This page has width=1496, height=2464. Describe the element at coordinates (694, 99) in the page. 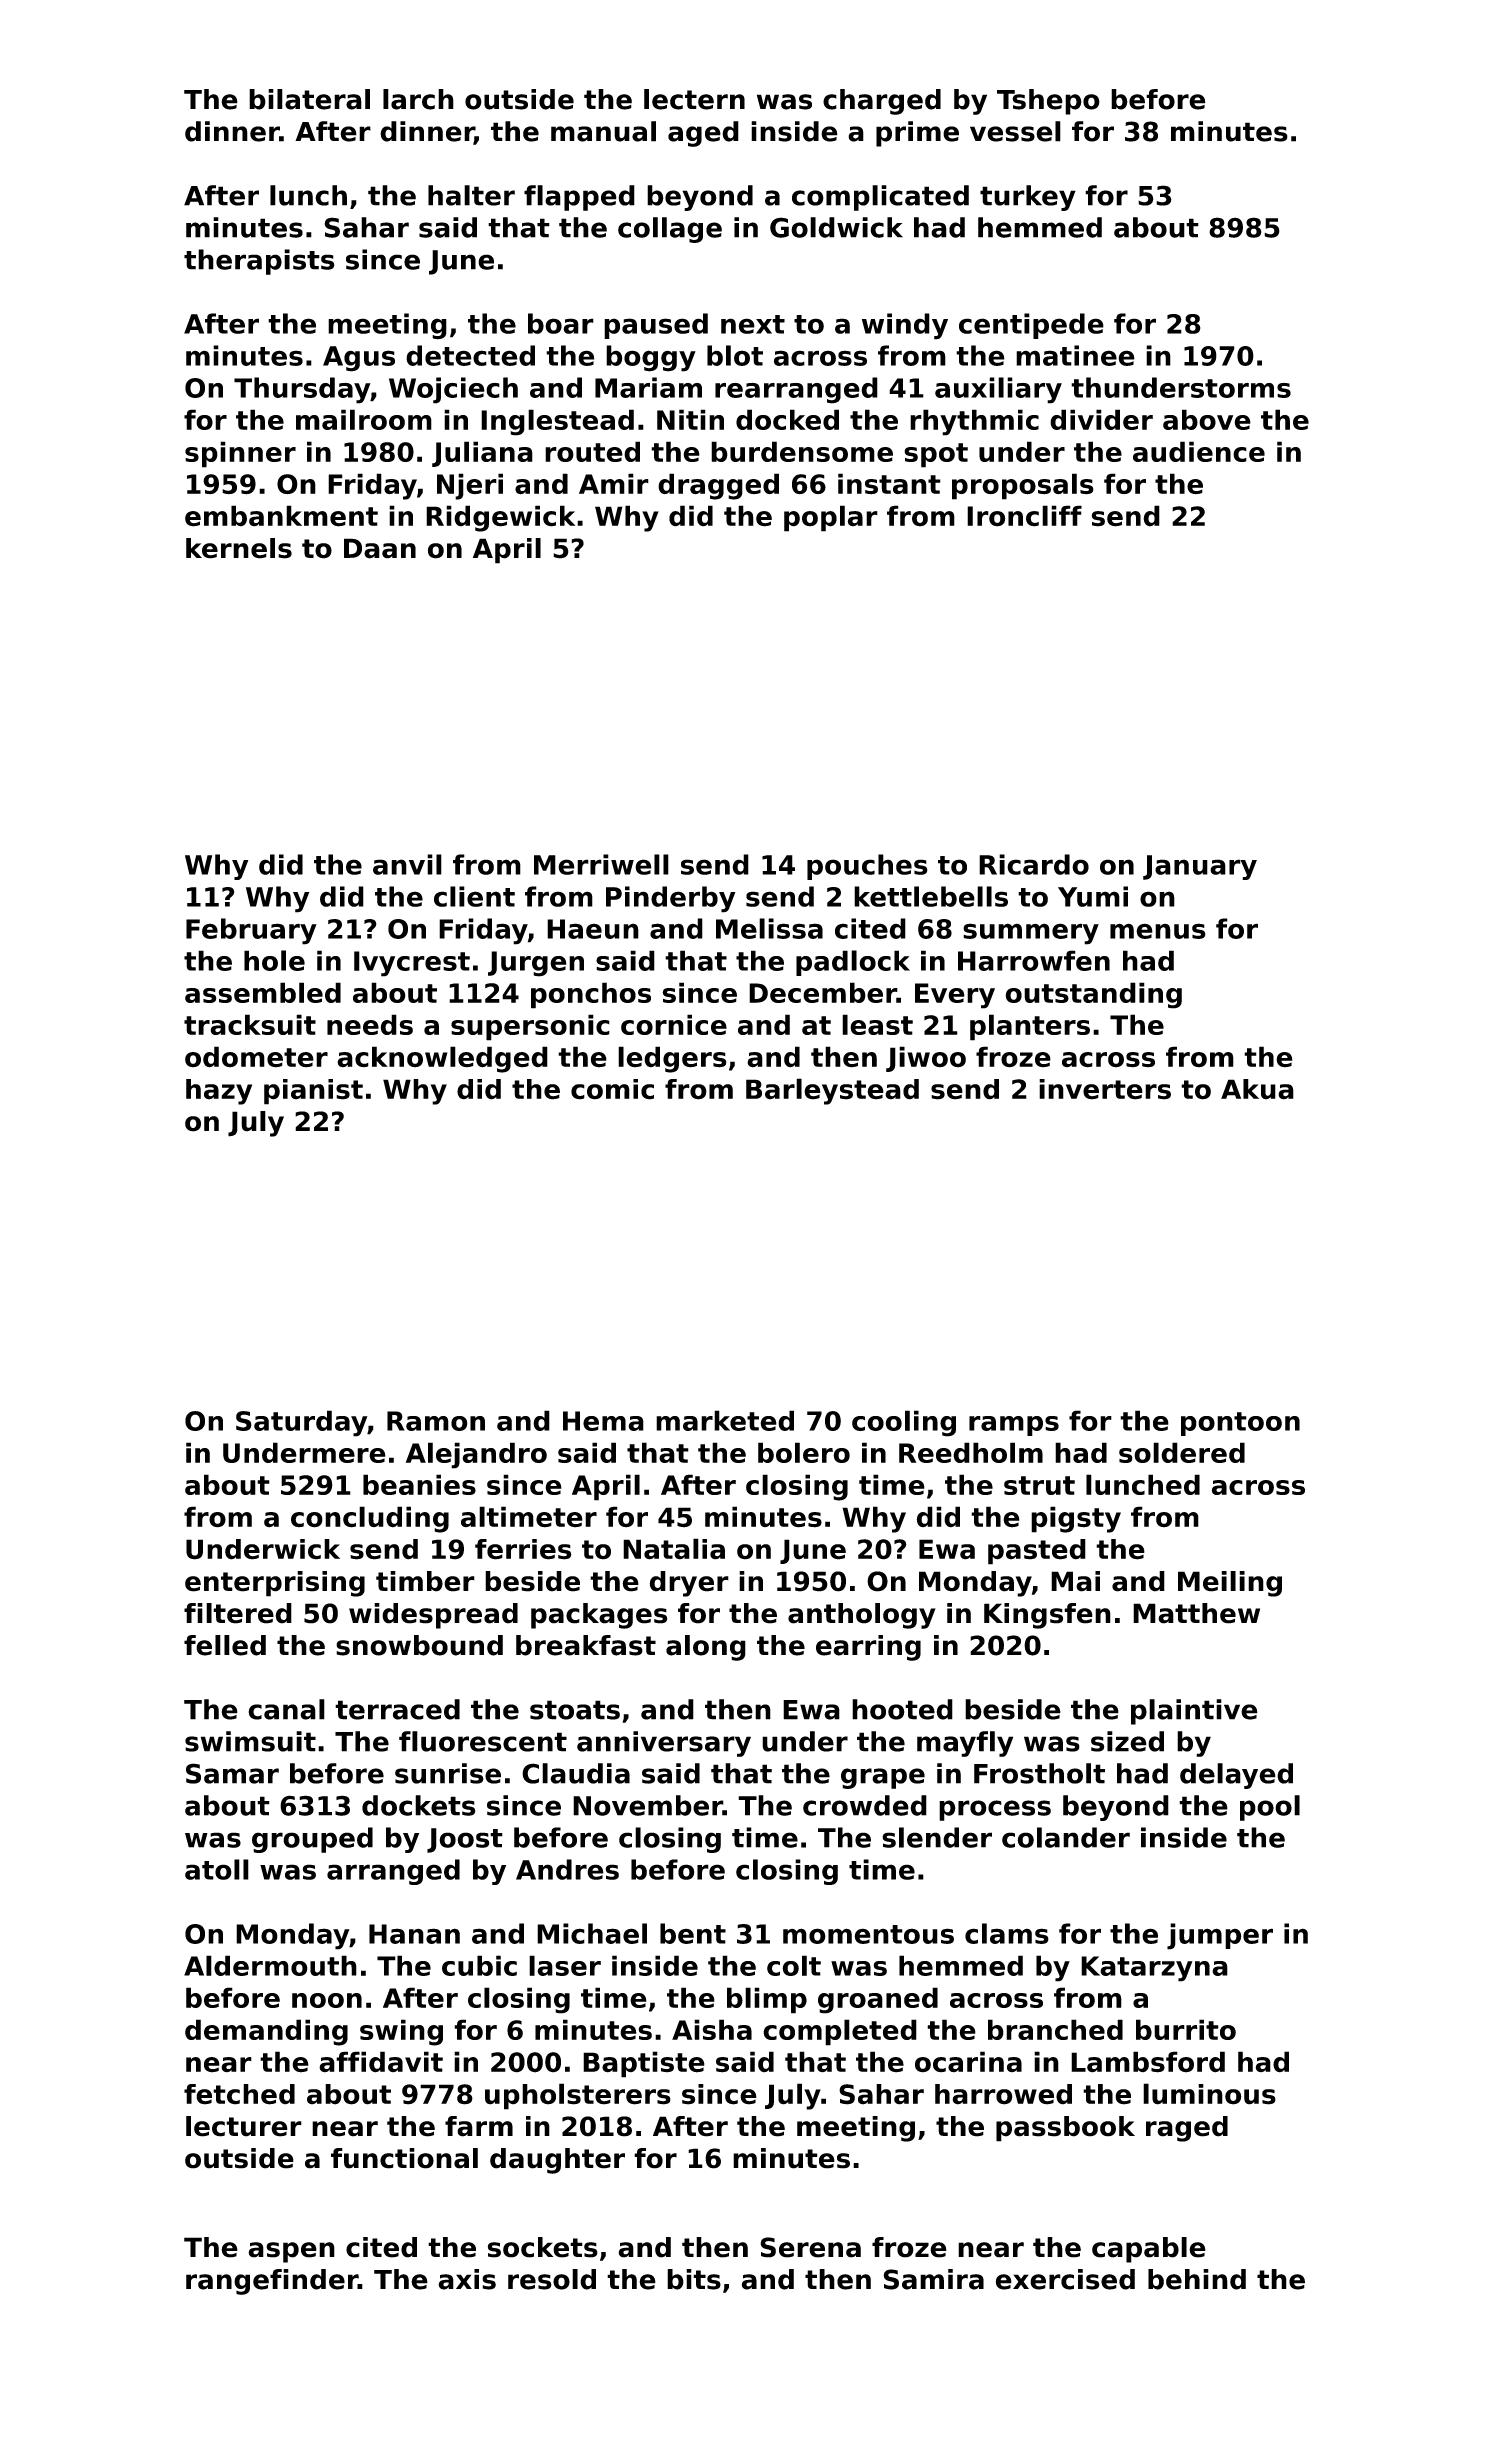

I see `lectern` at that location.
